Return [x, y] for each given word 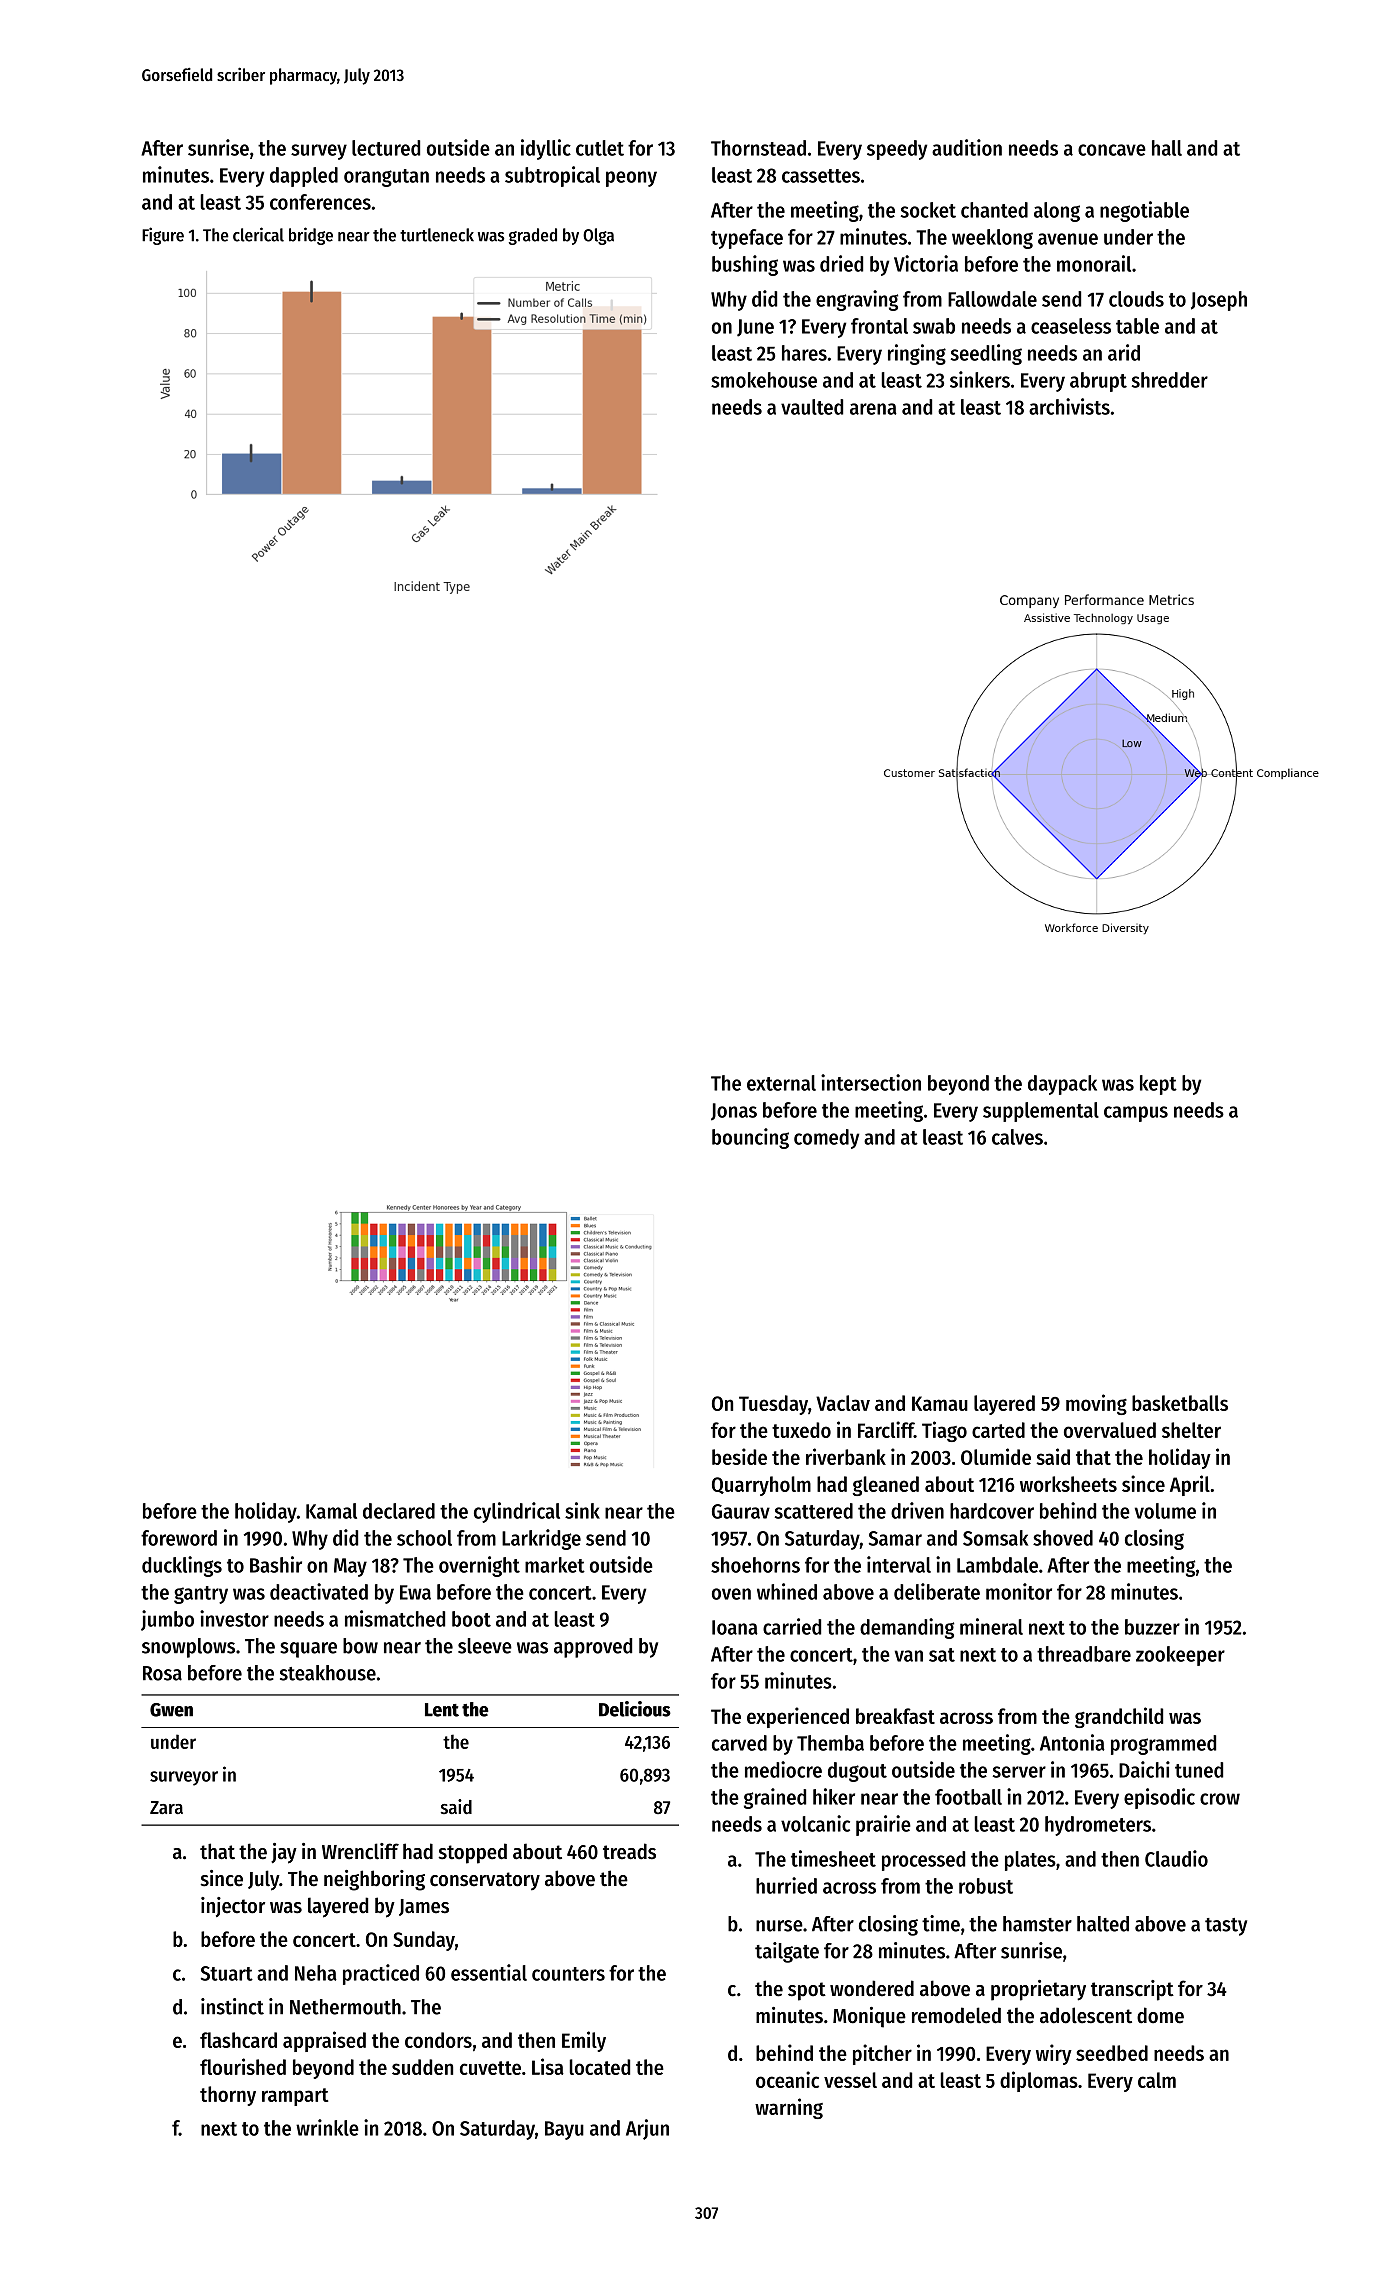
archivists [1069, 406]
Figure [163, 236]
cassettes [821, 176]
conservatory [485, 1881]
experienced [798, 1717]
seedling [986, 354]
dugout [857, 1772]
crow [1220, 1799]
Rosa [162, 1673]
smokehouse [764, 380]
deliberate [937, 1591]
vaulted [812, 407]
